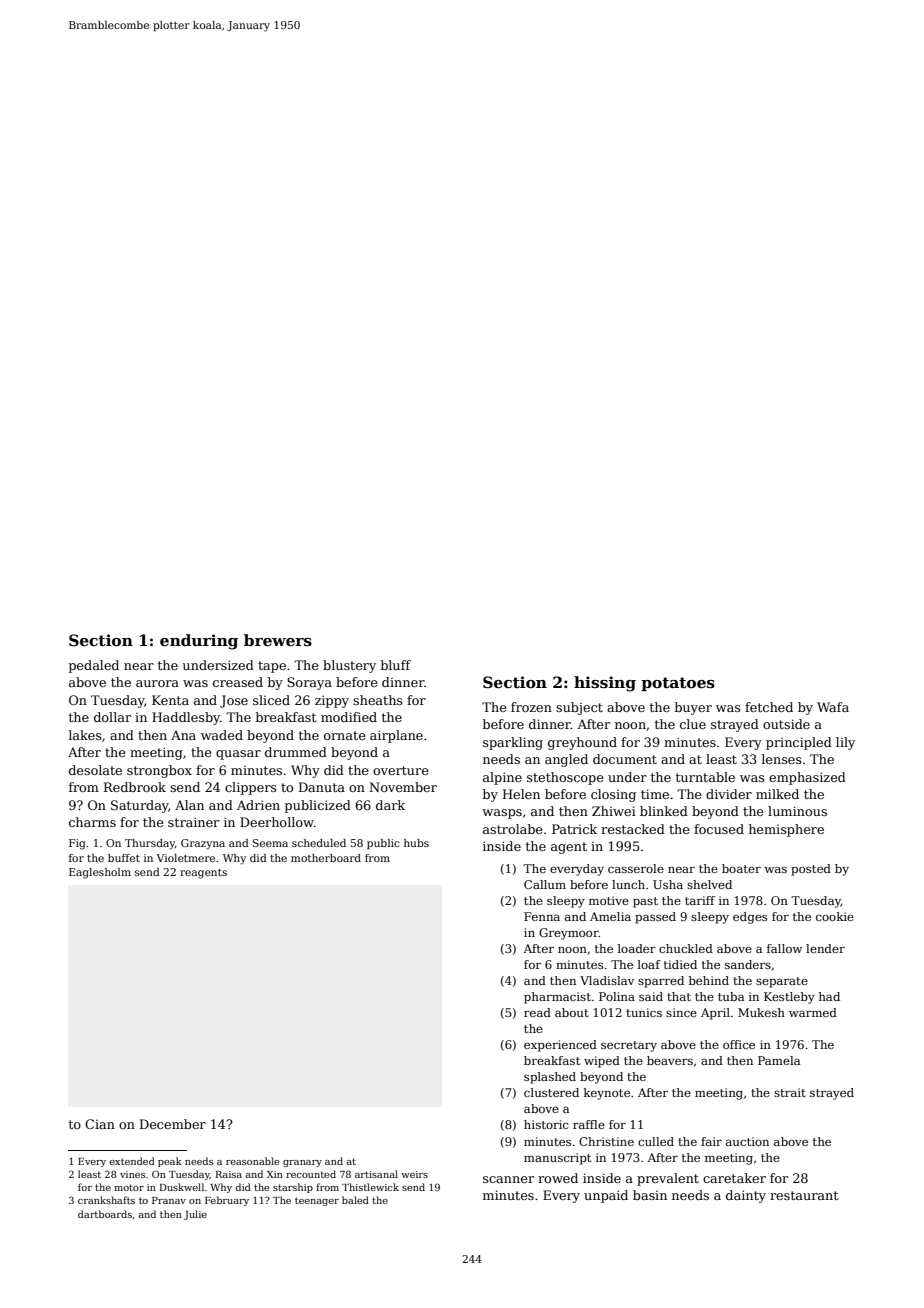 The width and height of the screenshot is (924, 1308). Describe the element at coordinates (396, 665) in the screenshot. I see `bluff` at that location.
